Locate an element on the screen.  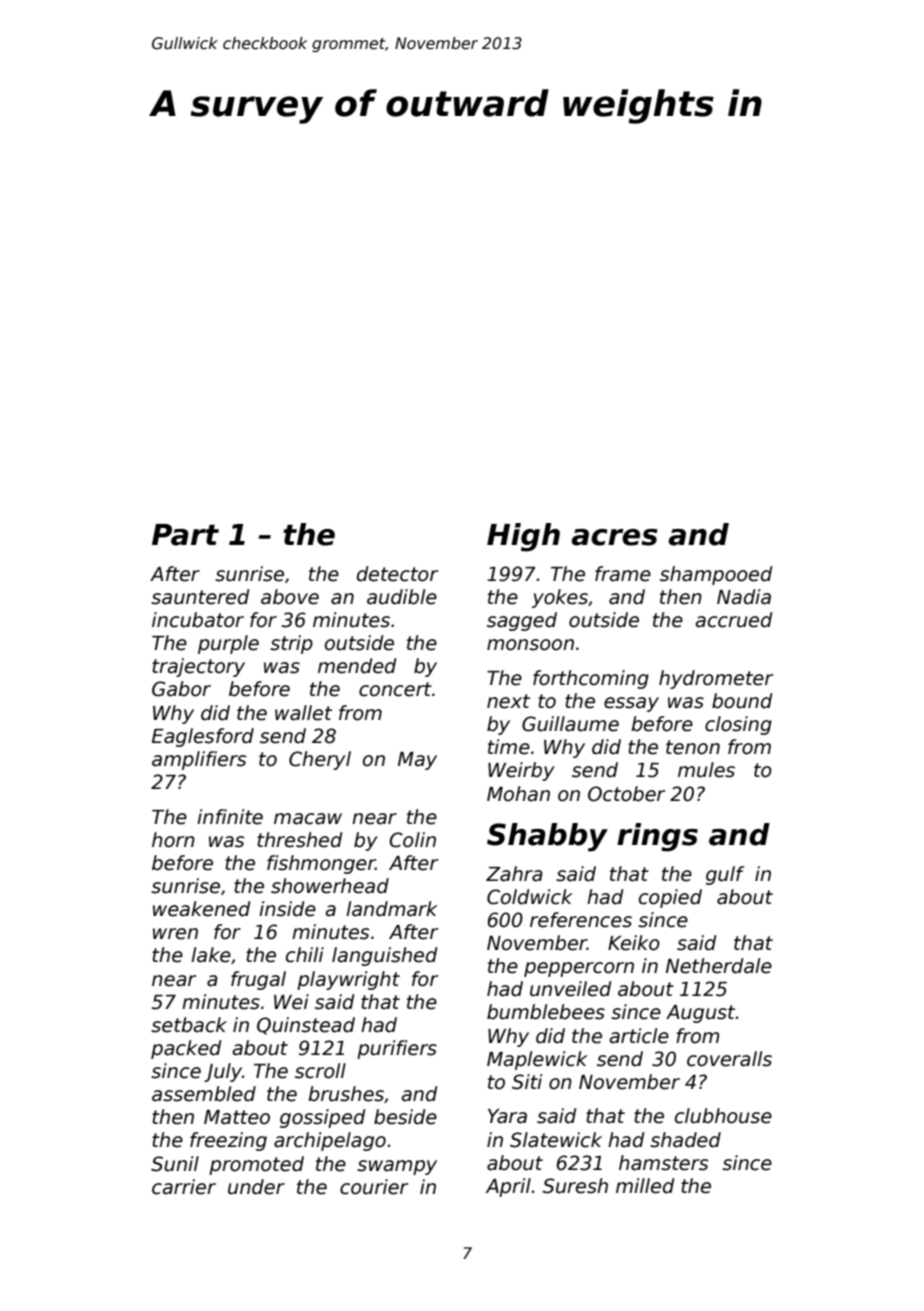
gulf is located at coordinates (725, 875).
